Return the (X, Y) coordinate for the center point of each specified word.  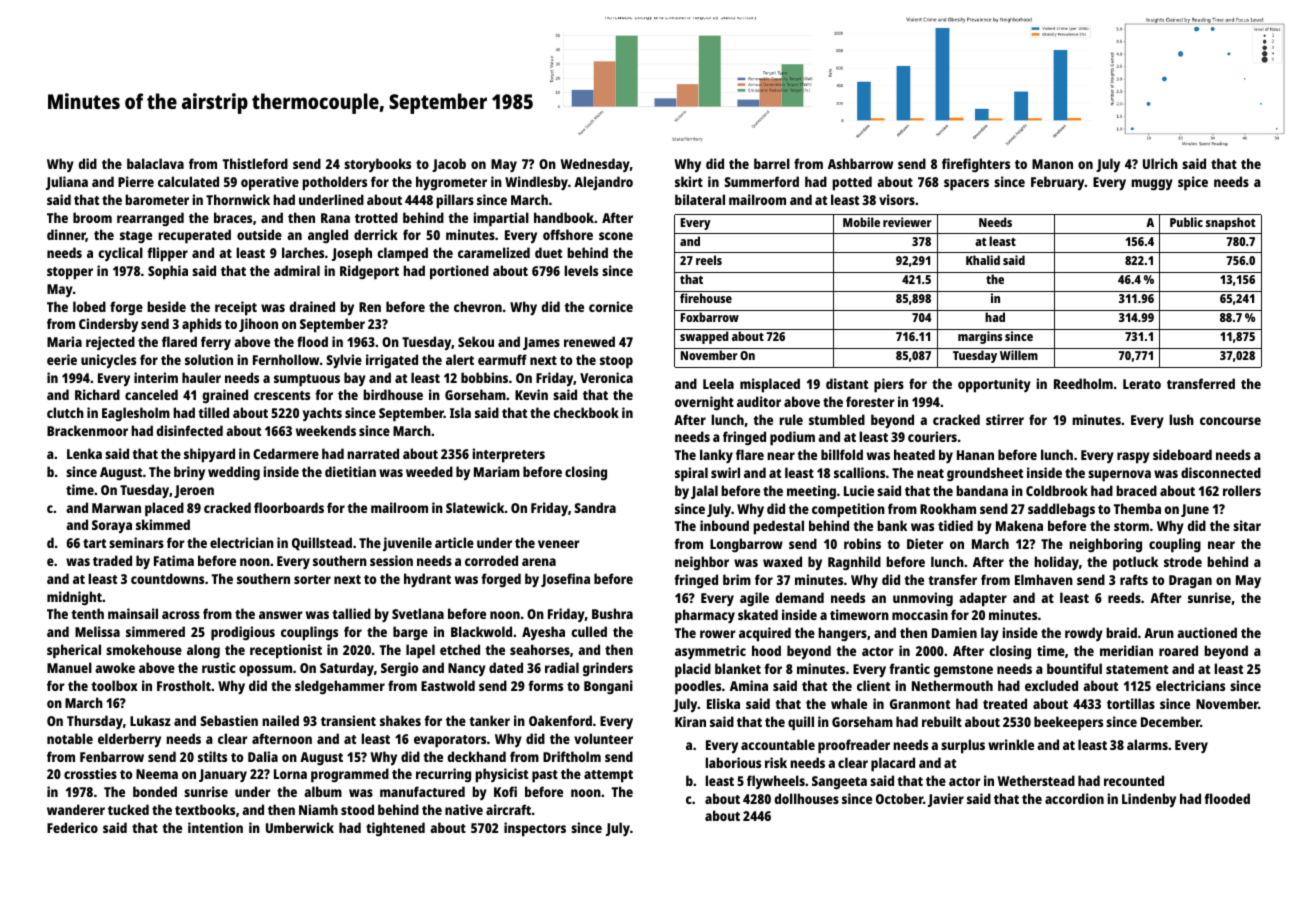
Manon (1052, 164)
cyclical (120, 254)
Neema (157, 774)
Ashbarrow (860, 163)
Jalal (704, 492)
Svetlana (418, 613)
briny (189, 473)
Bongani (608, 687)
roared (1178, 650)
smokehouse (144, 649)
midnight (74, 598)
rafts (1134, 579)
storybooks (377, 165)
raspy (1133, 458)
